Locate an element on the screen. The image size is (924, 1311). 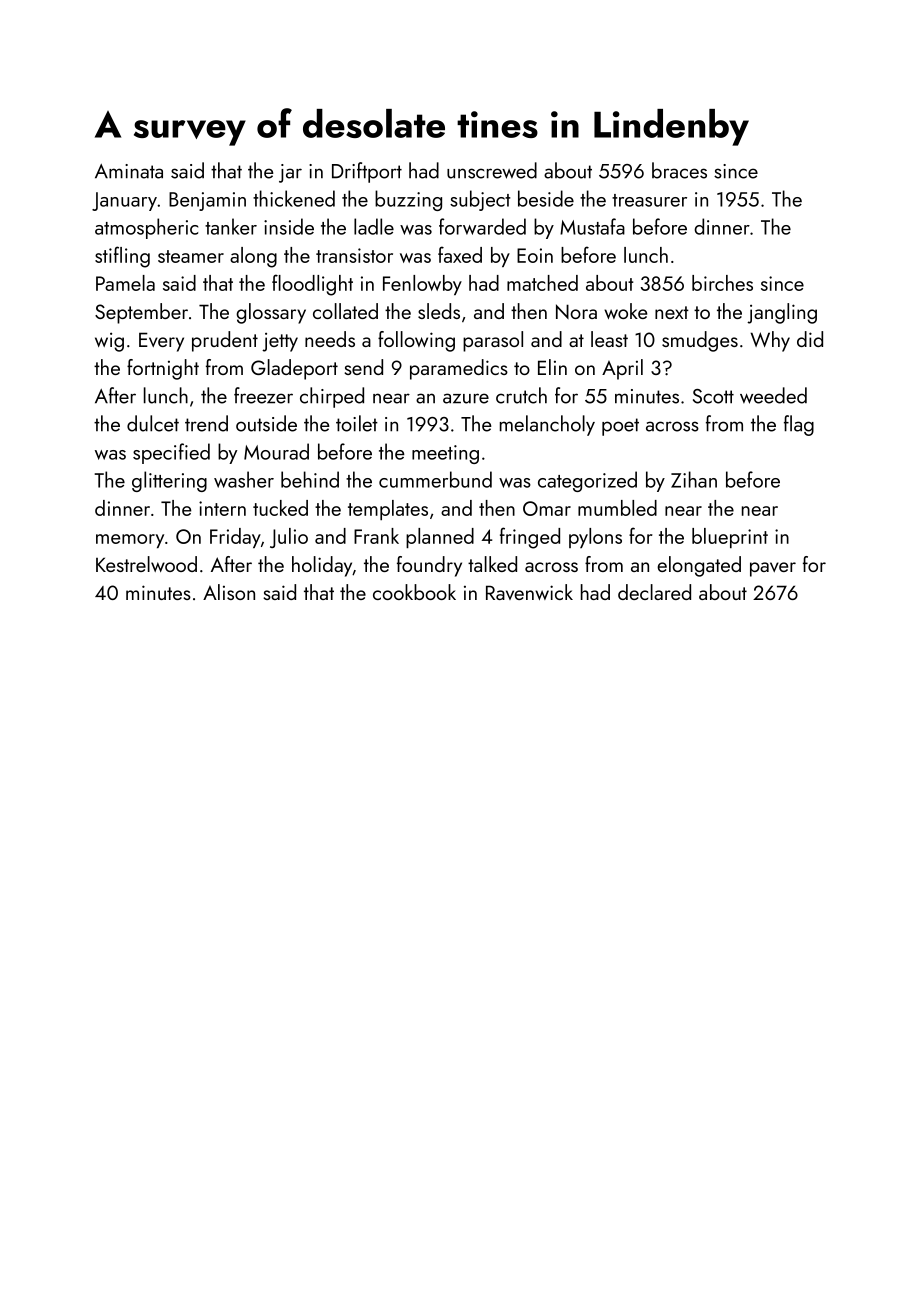
stifling is located at coordinates (122, 257).
